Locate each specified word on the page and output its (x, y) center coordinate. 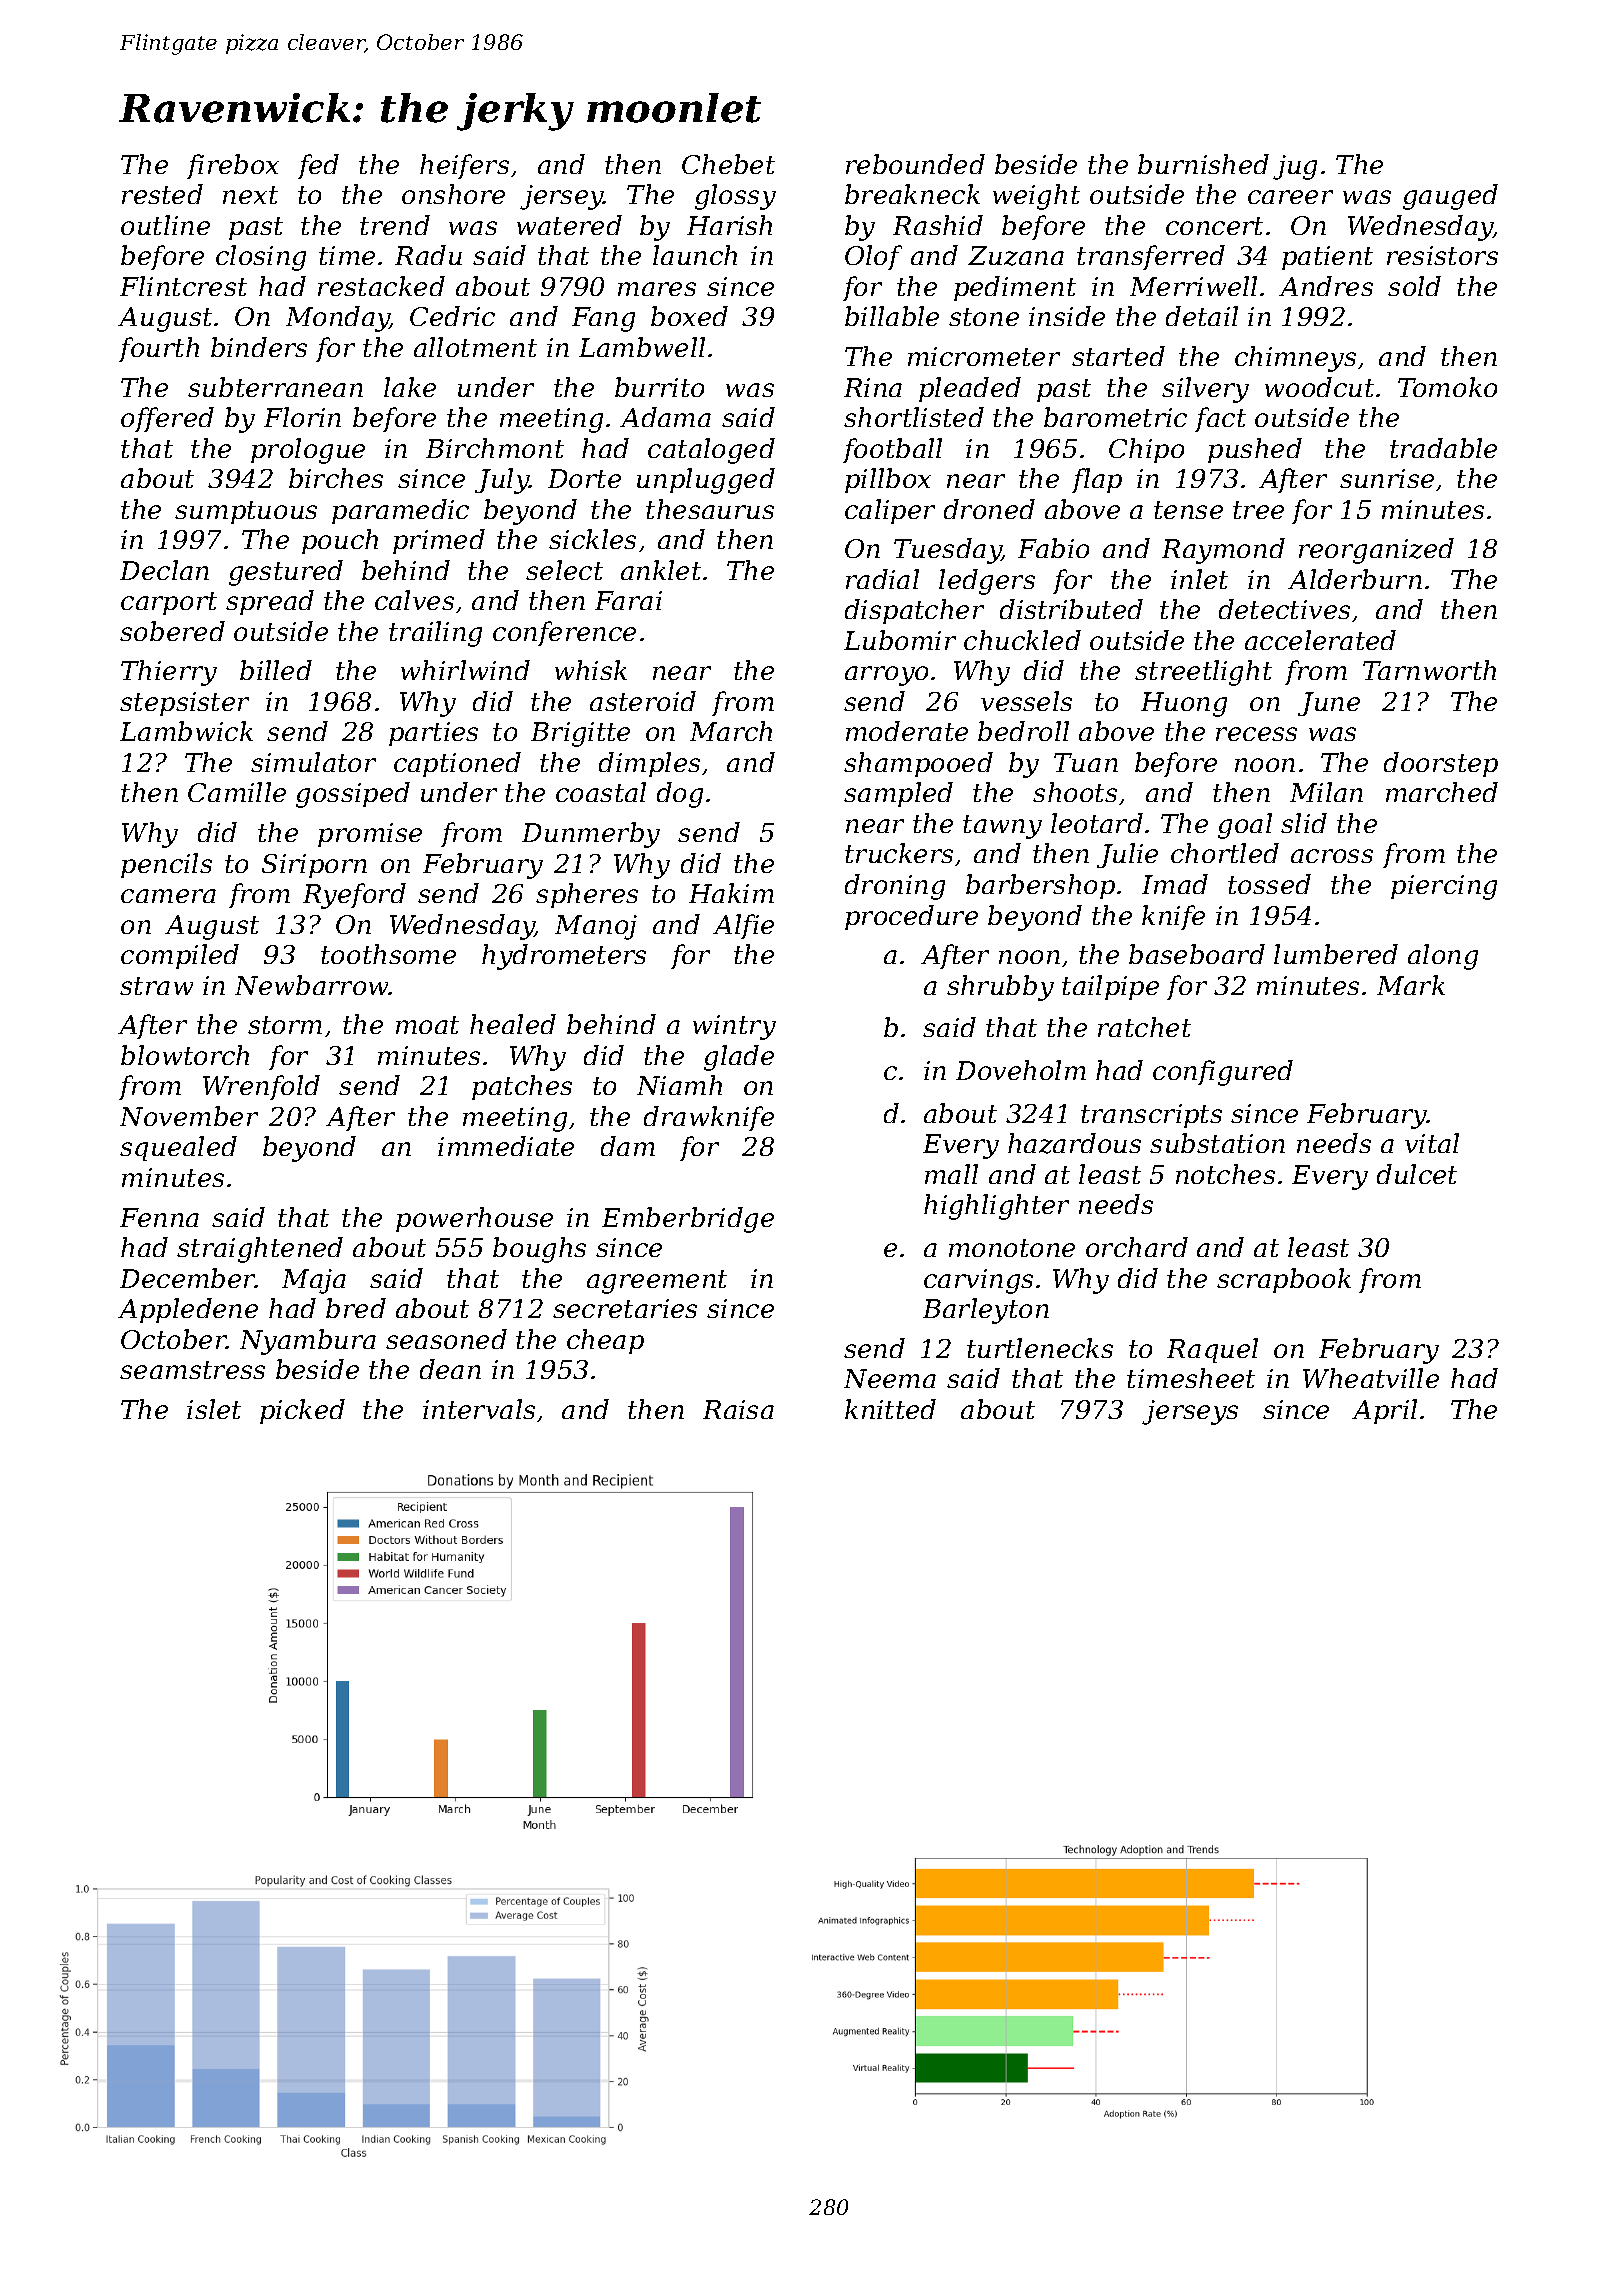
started (1118, 356)
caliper (890, 511)
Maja (314, 1281)
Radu (428, 255)
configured (1223, 1073)
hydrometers (564, 957)
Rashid (938, 225)
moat (427, 1025)
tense (1188, 510)
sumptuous (246, 512)
